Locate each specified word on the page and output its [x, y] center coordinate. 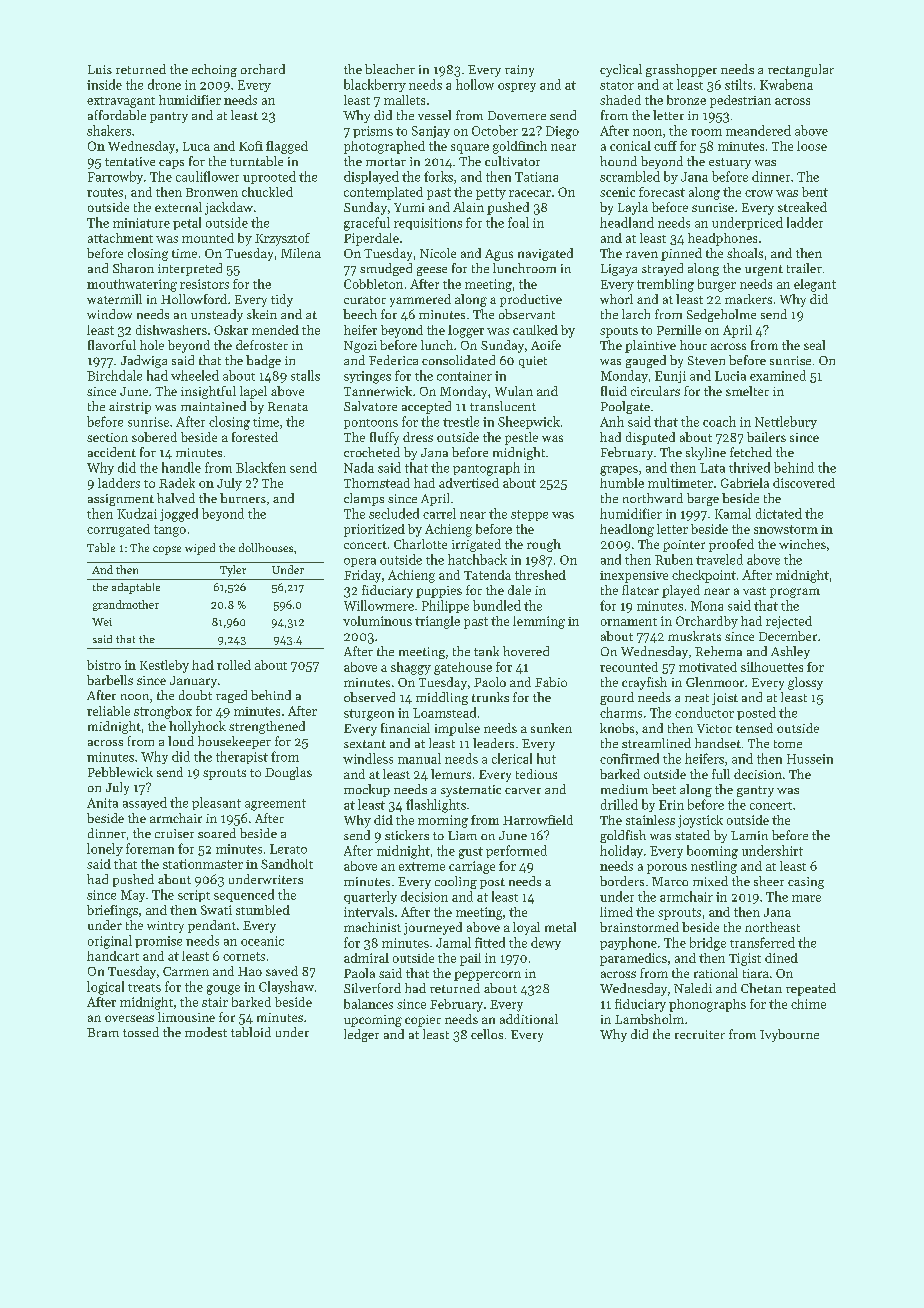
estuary [730, 163]
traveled [719, 559]
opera [360, 562]
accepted [426, 407]
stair [215, 1002]
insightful [208, 392]
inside [104, 84]
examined [778, 375]
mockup [367, 790]
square [470, 149]
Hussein [810, 759]
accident [112, 452]
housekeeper [234, 742]
